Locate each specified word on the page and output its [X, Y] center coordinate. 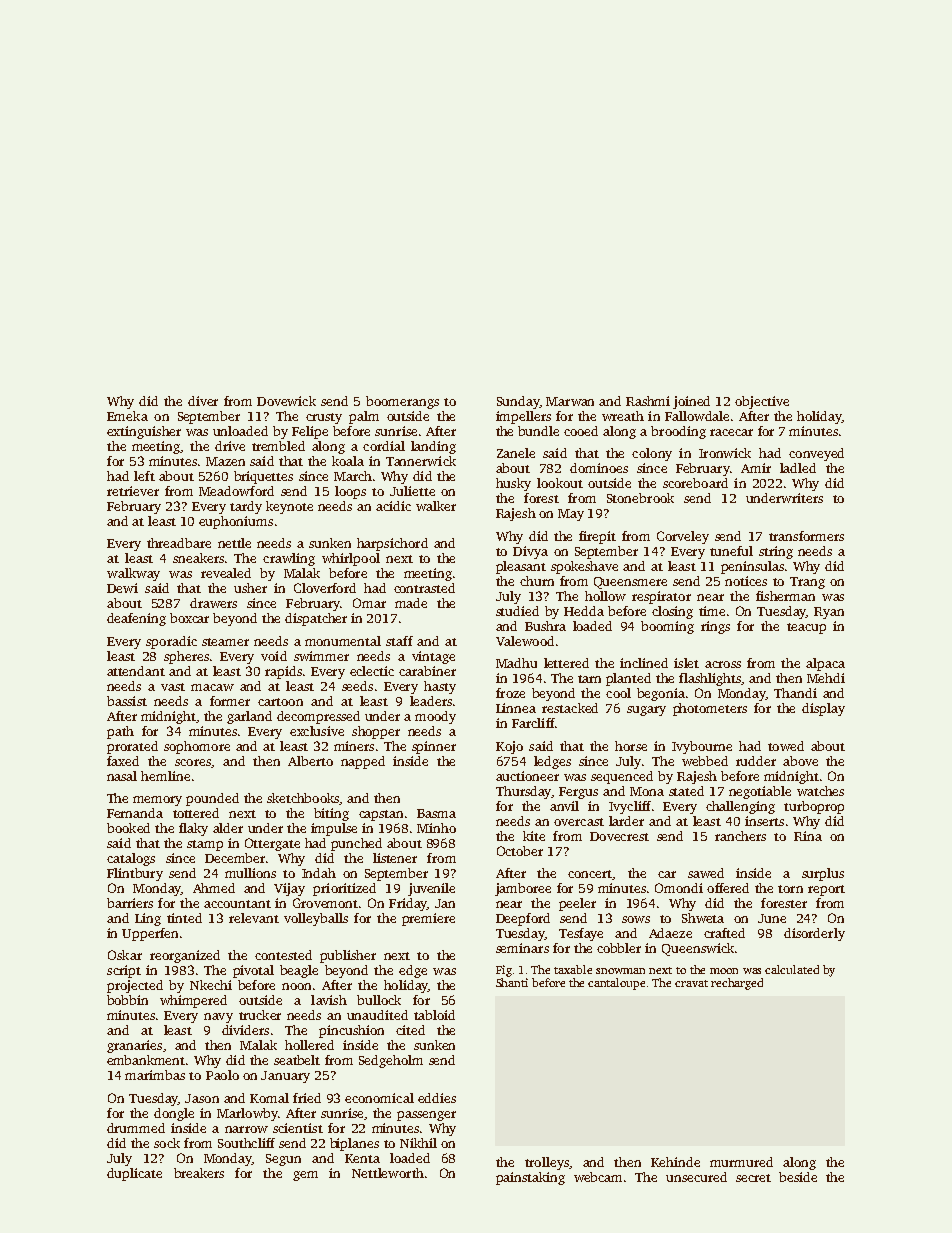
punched [356, 844]
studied [517, 611]
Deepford [523, 919]
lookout [560, 483]
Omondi [679, 888]
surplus [823, 874]
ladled [798, 468]
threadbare [179, 543]
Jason [202, 1098]
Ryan [829, 613]
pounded [212, 799]
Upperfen [150, 934]
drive [230, 446]
